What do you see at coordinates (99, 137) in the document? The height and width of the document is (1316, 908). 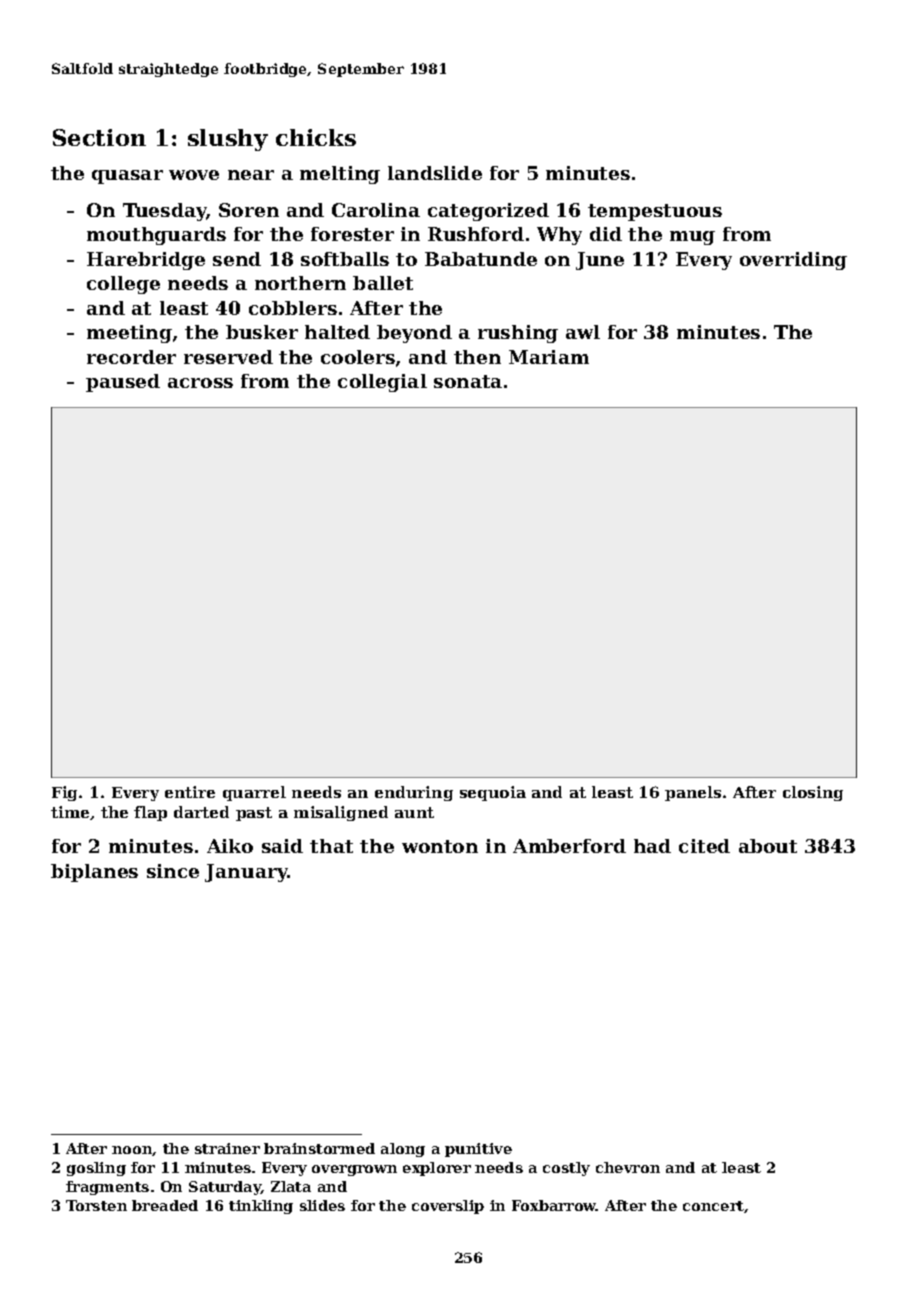 I see `Section` at bounding box center [99, 137].
